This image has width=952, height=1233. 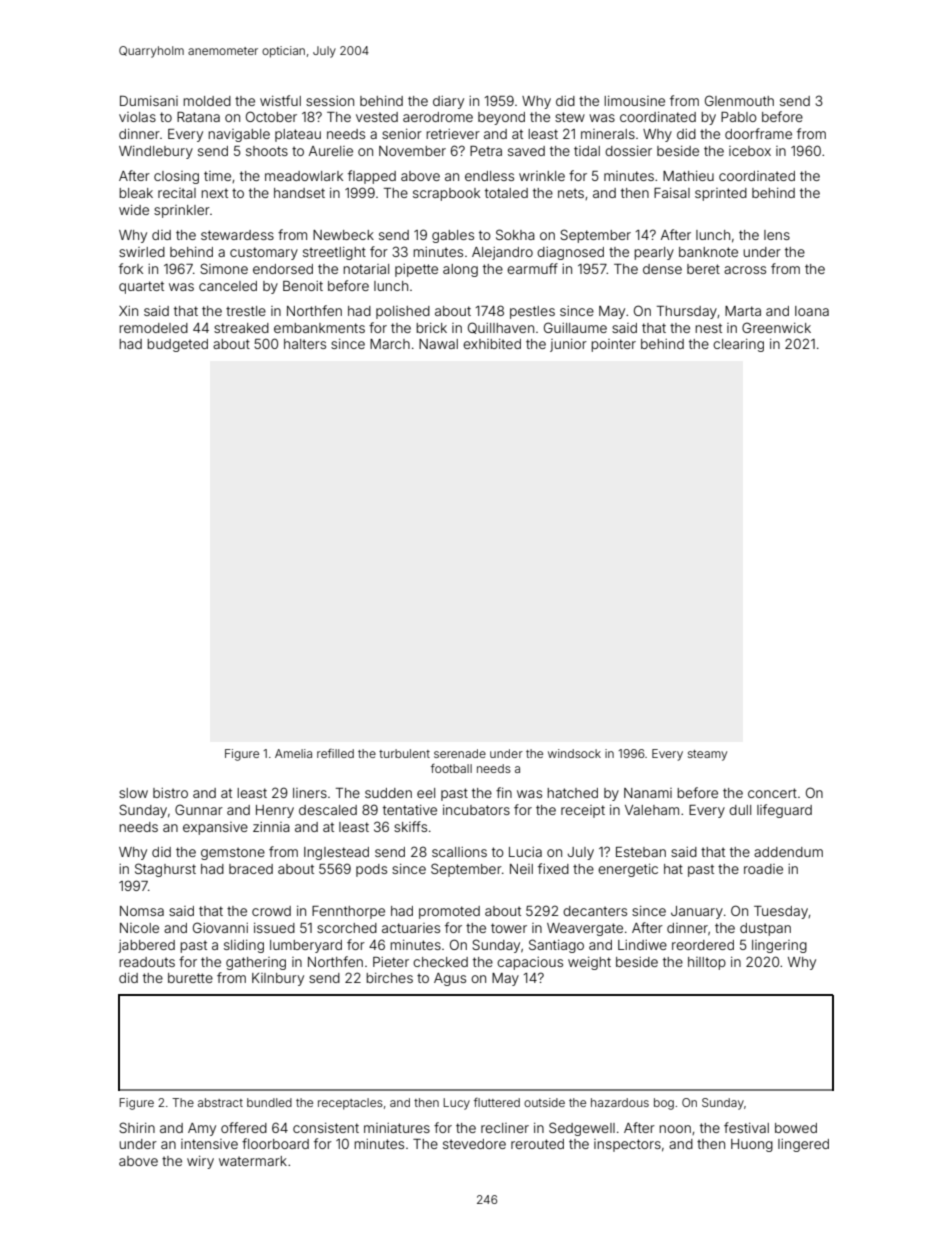 I want to click on budgeted, so click(x=177, y=345).
